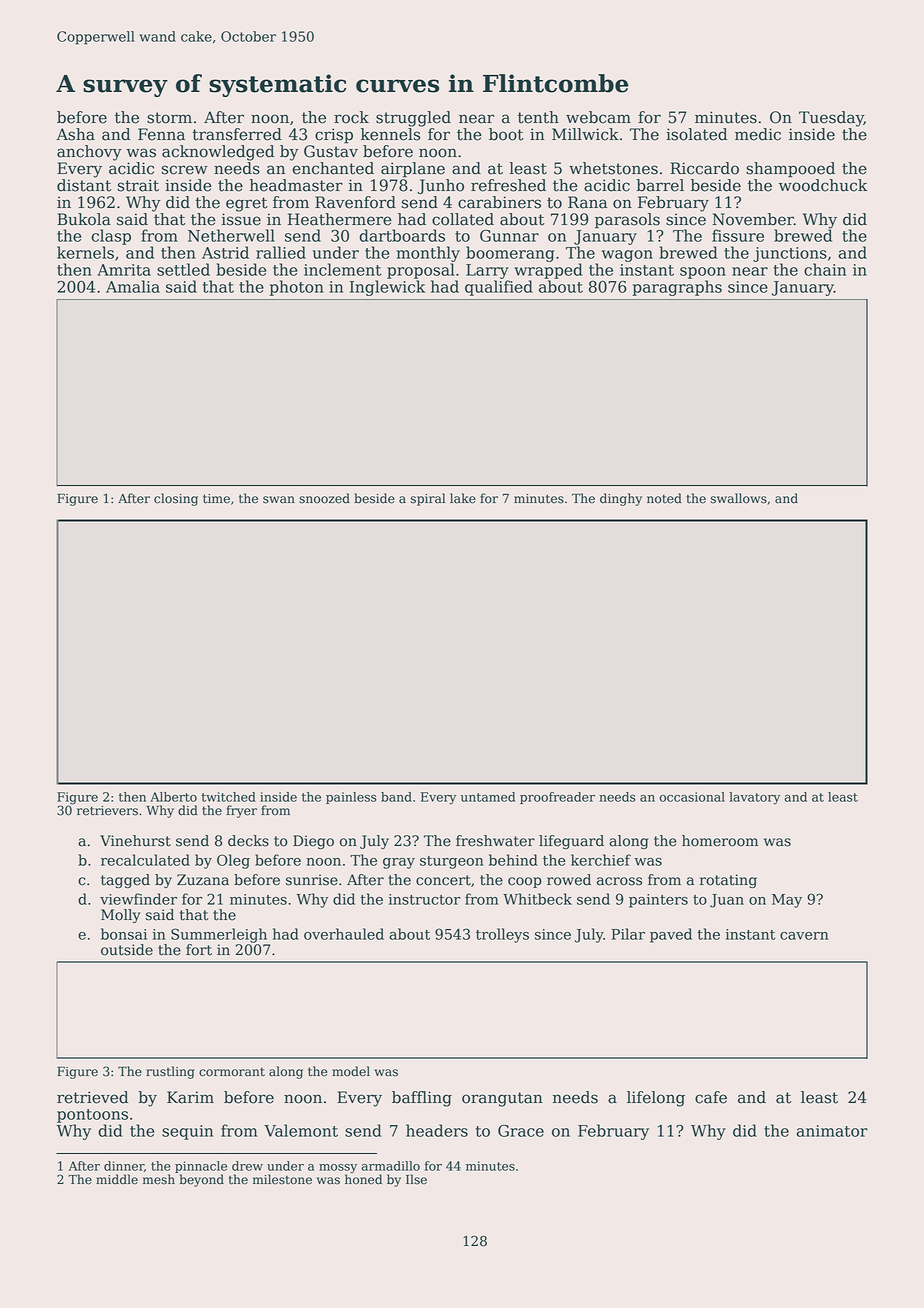  What do you see at coordinates (413, 170) in the document?
I see `airplane` at bounding box center [413, 170].
